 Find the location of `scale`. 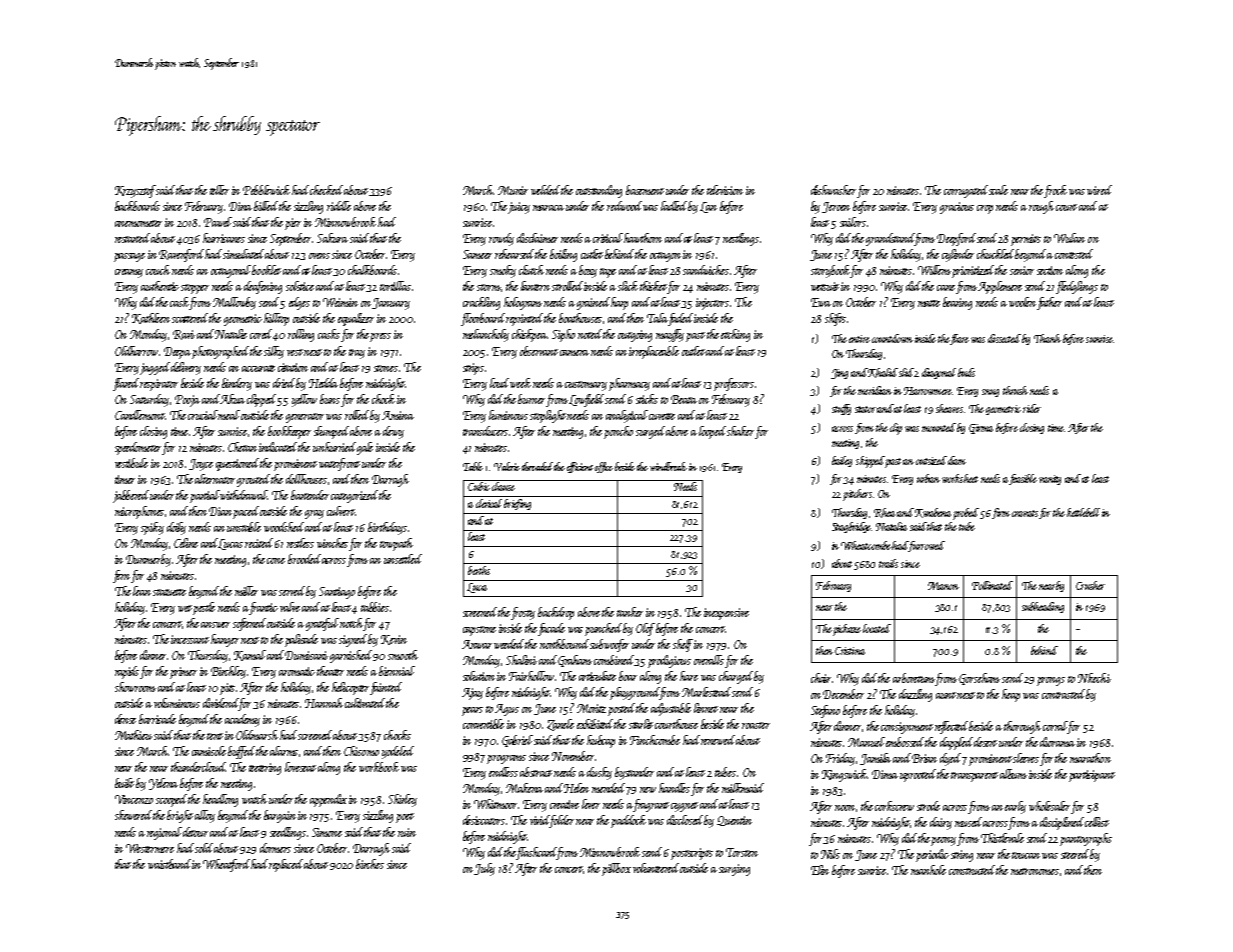

scale is located at coordinates (998, 190).
